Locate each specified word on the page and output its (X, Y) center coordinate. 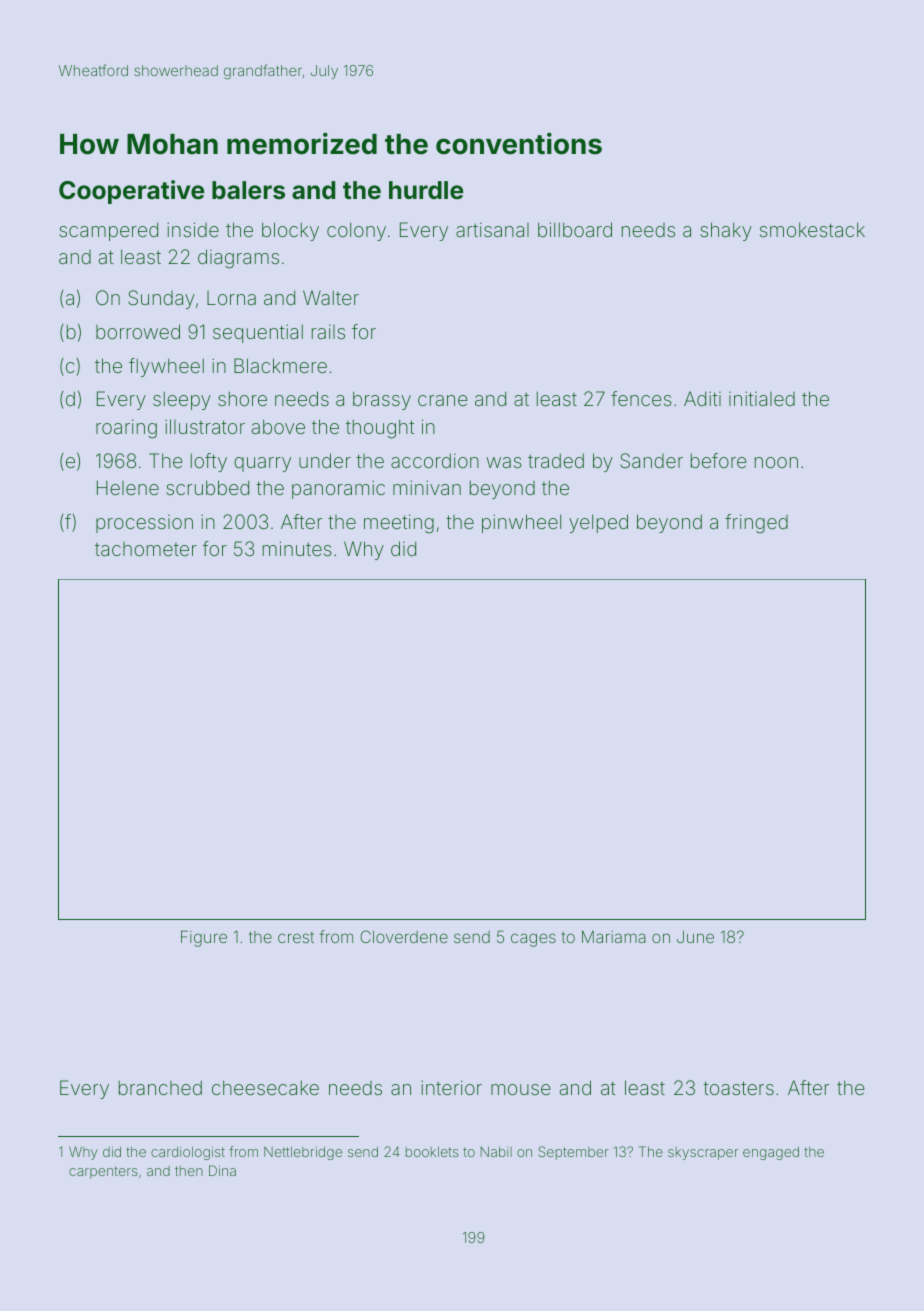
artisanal (492, 229)
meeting (399, 524)
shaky (726, 231)
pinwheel (521, 523)
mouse (521, 1089)
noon (776, 462)
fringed (756, 524)
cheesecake (265, 1087)
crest (296, 937)
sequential (258, 333)
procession (144, 524)
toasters (738, 1088)
